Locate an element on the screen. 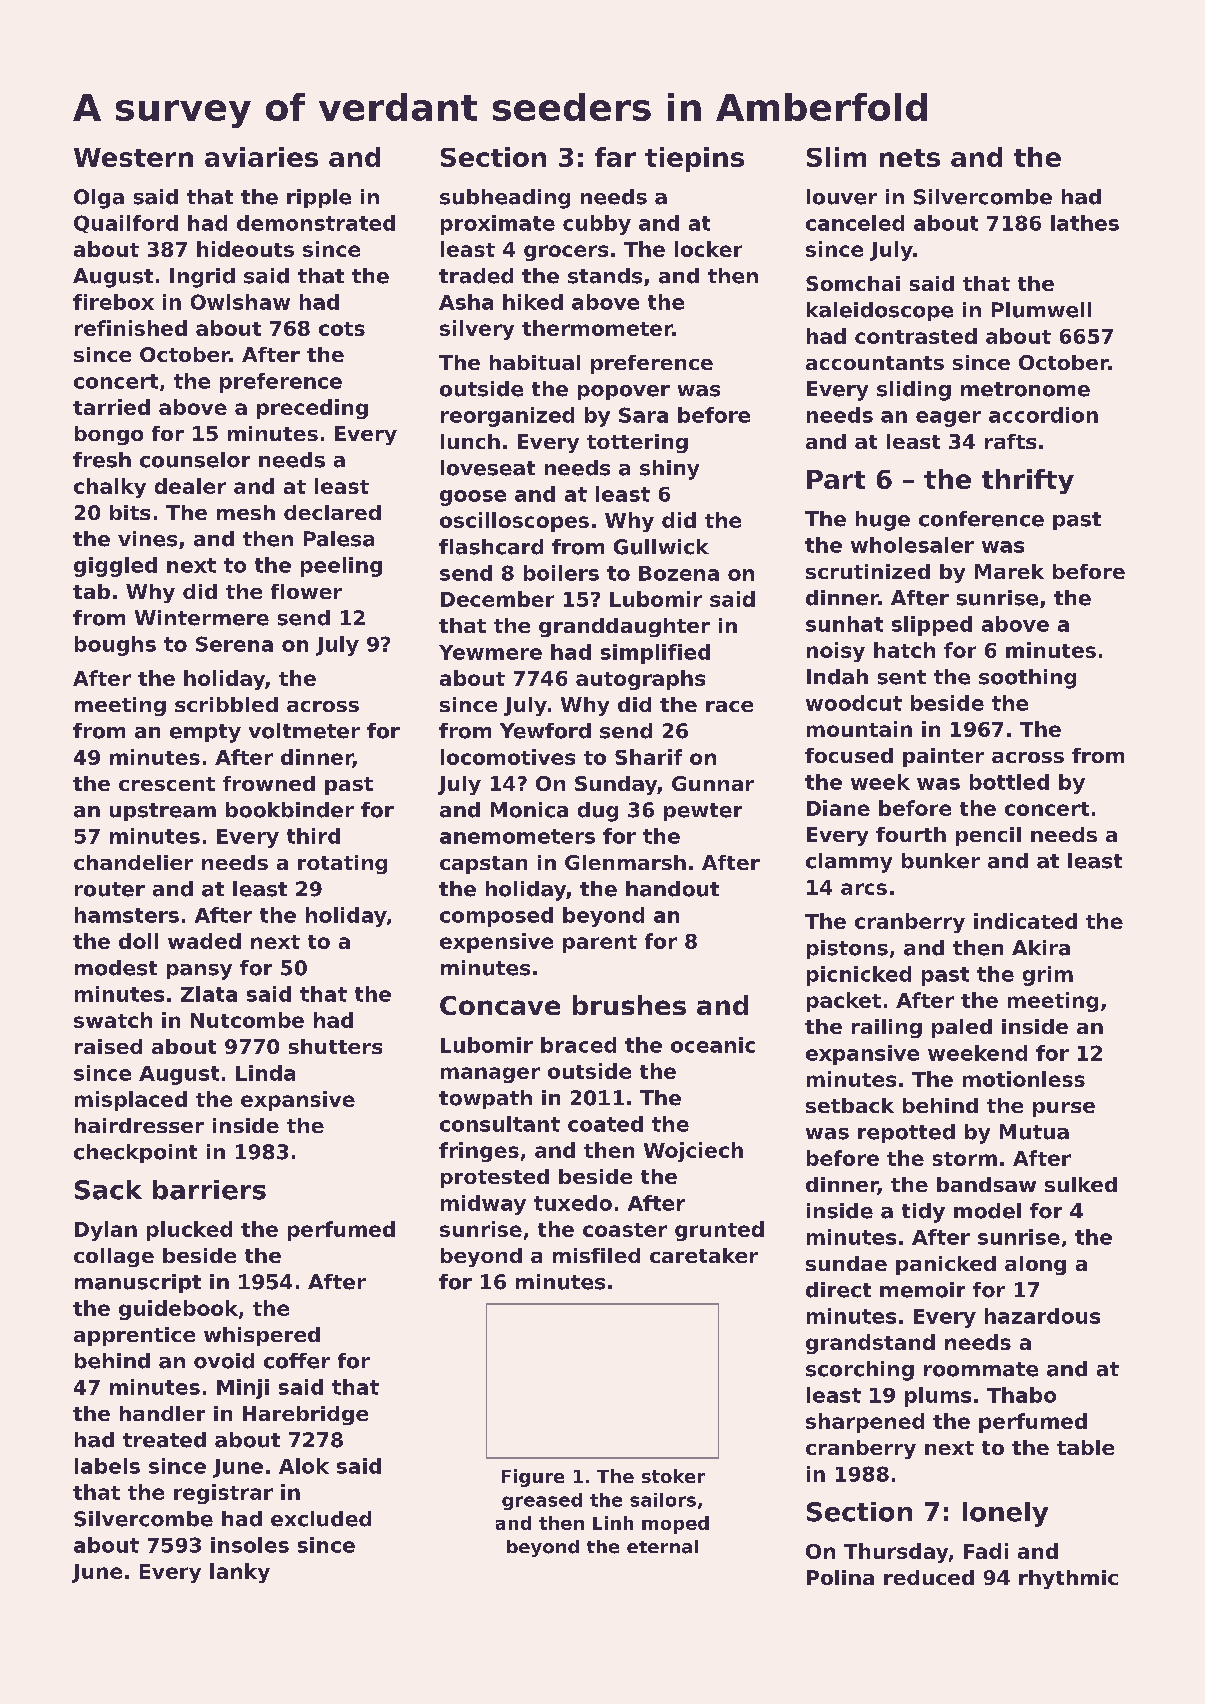 This screenshot has width=1205, height=1704. greased is located at coordinates (542, 1501).
